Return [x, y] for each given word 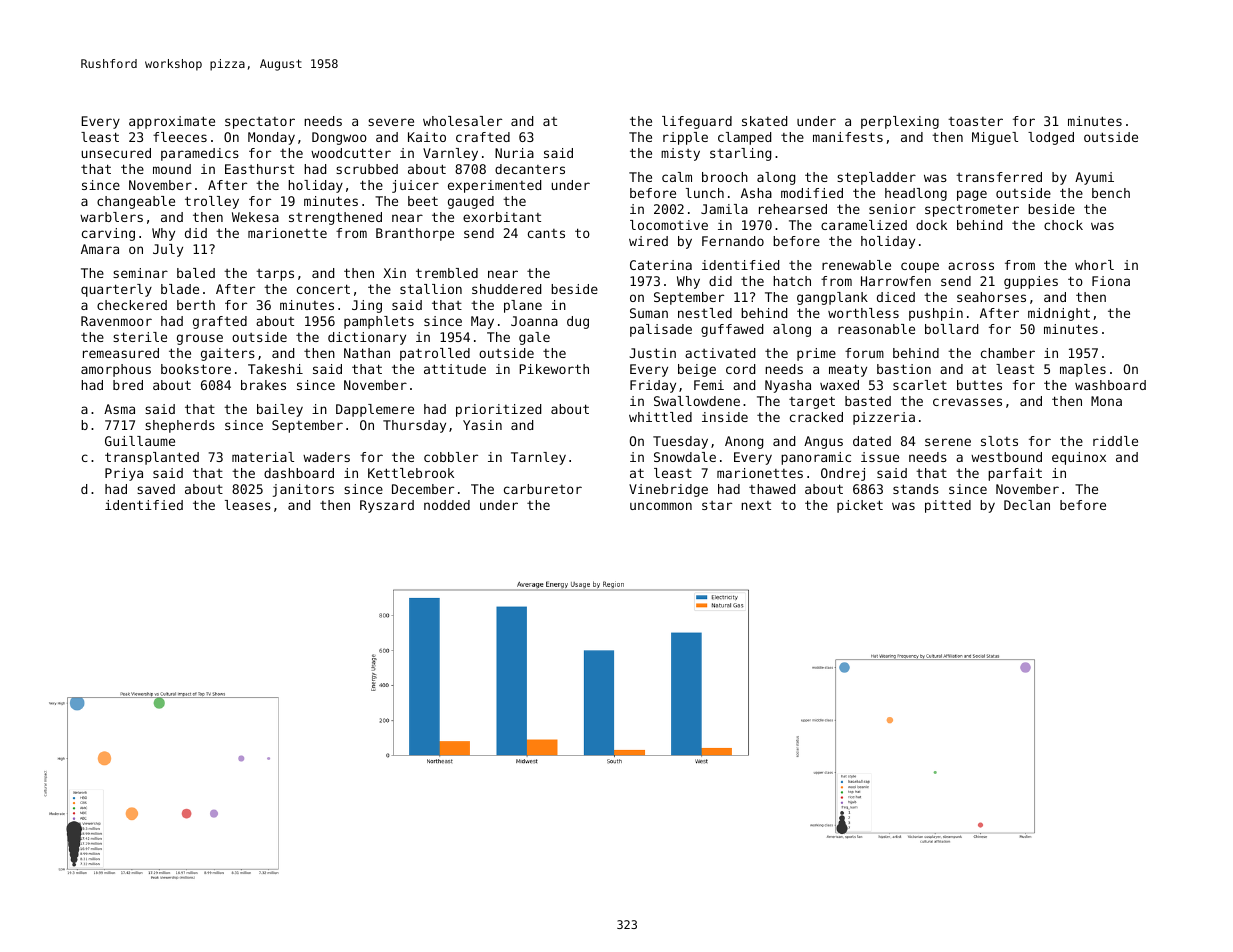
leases [248, 505]
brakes [263, 385]
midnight [1059, 314]
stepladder [876, 178]
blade [180, 289]
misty [680, 154]
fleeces [180, 137]
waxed [839, 385]
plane [523, 306]
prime [816, 354]
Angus [823, 442]
